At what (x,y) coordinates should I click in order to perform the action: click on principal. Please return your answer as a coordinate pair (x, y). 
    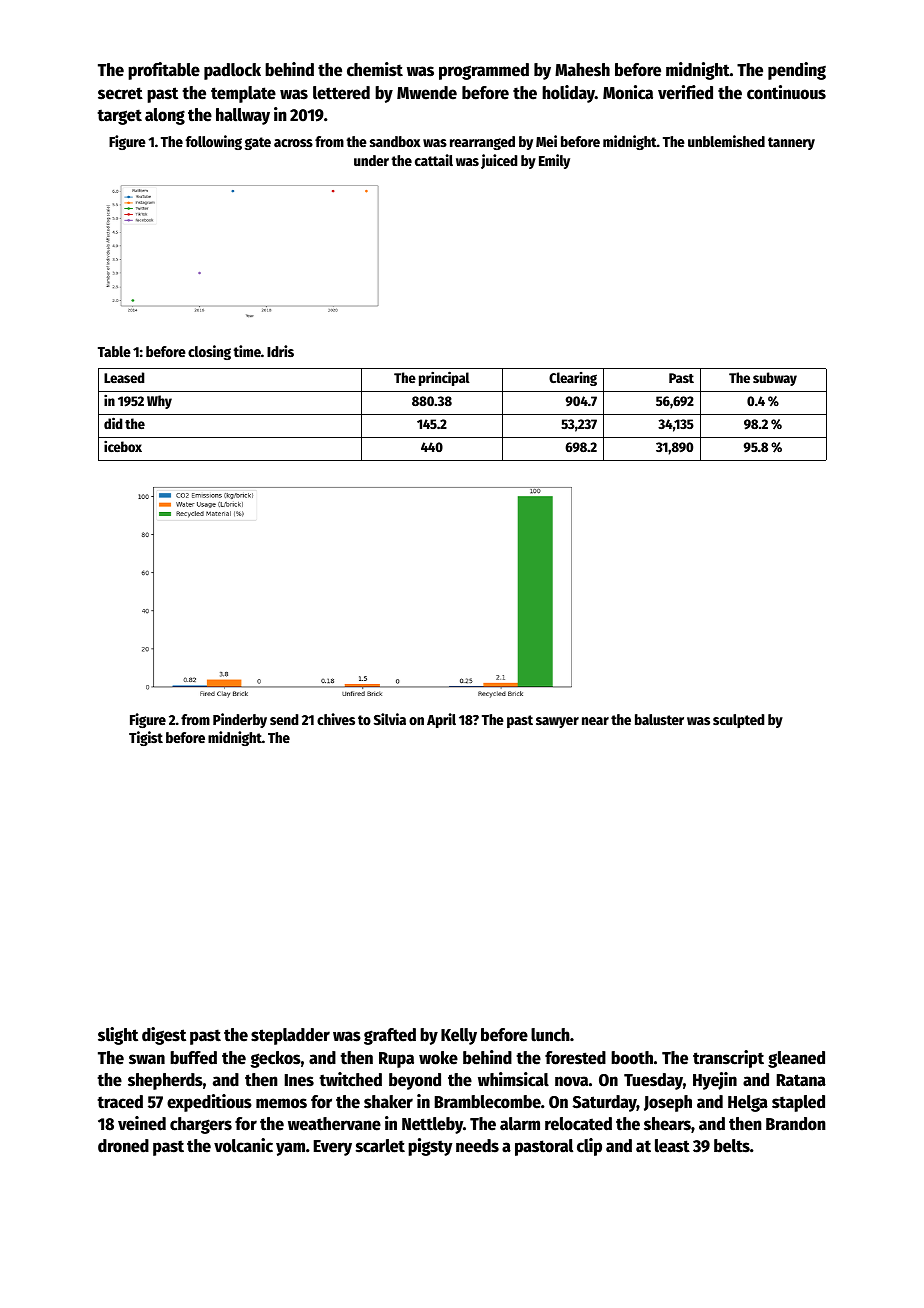
    Looking at the image, I should click on (444, 378).
